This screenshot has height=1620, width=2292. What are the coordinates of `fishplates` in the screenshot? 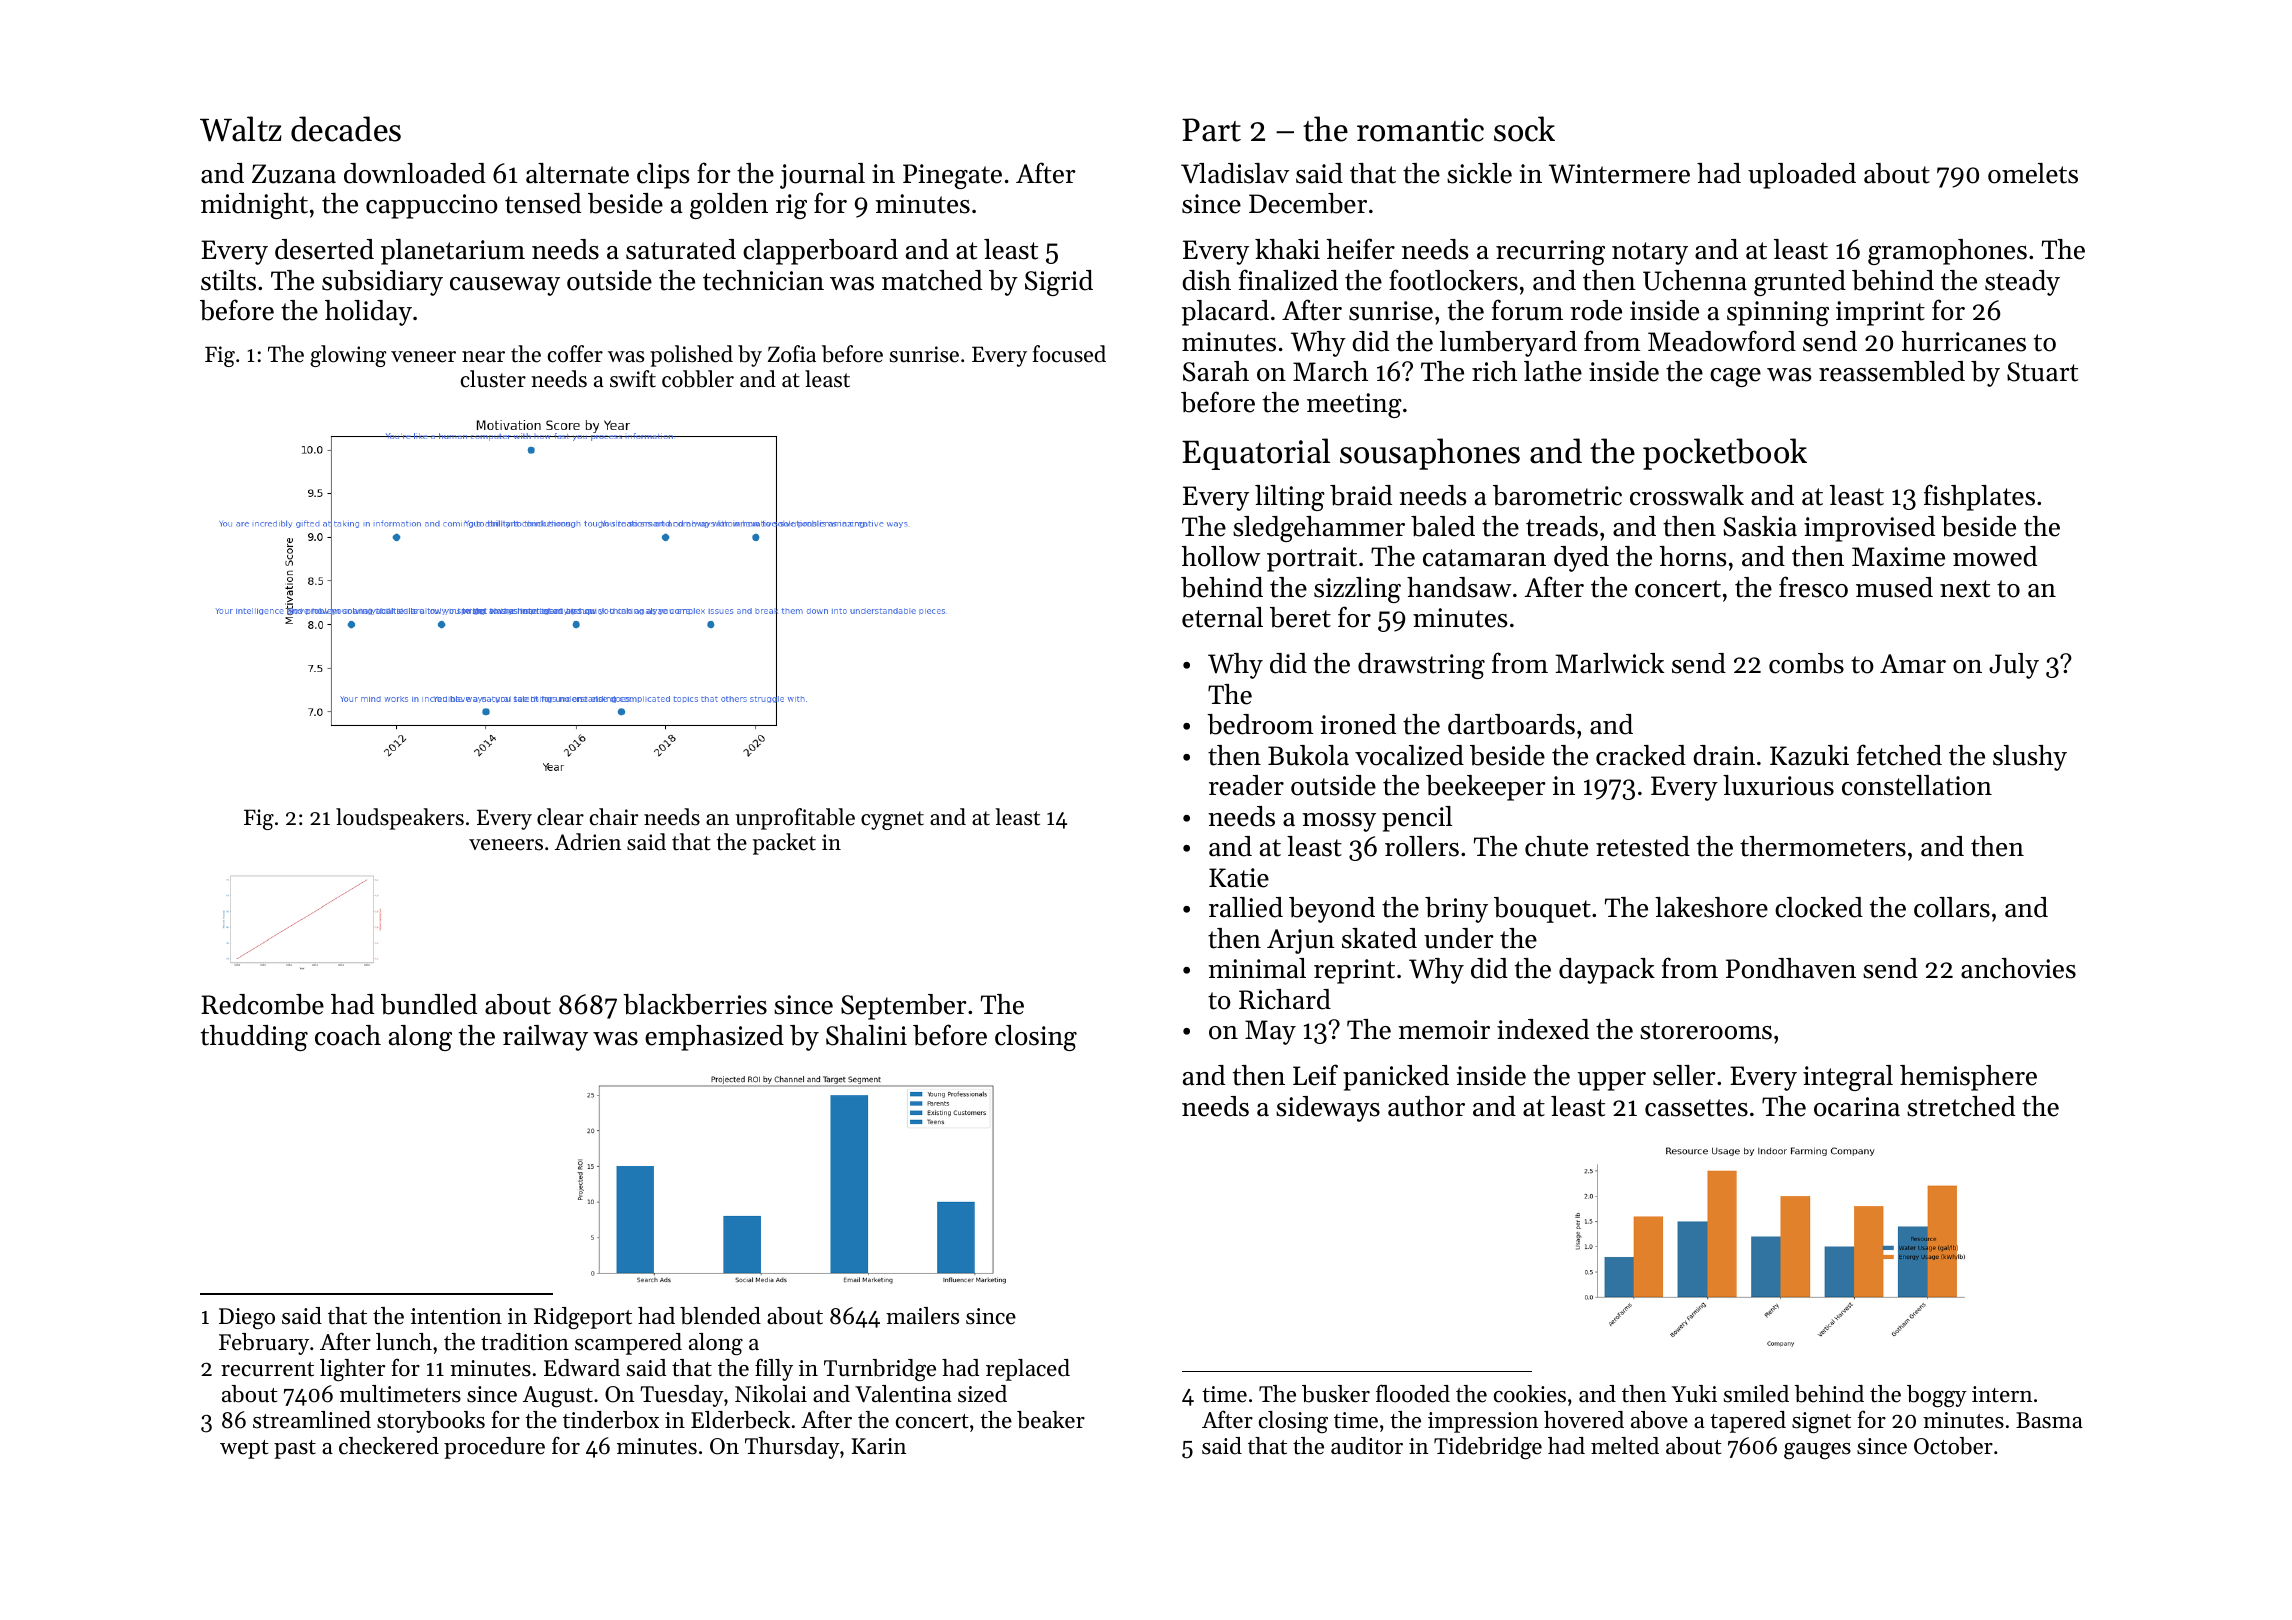 It's located at (1979, 497).
